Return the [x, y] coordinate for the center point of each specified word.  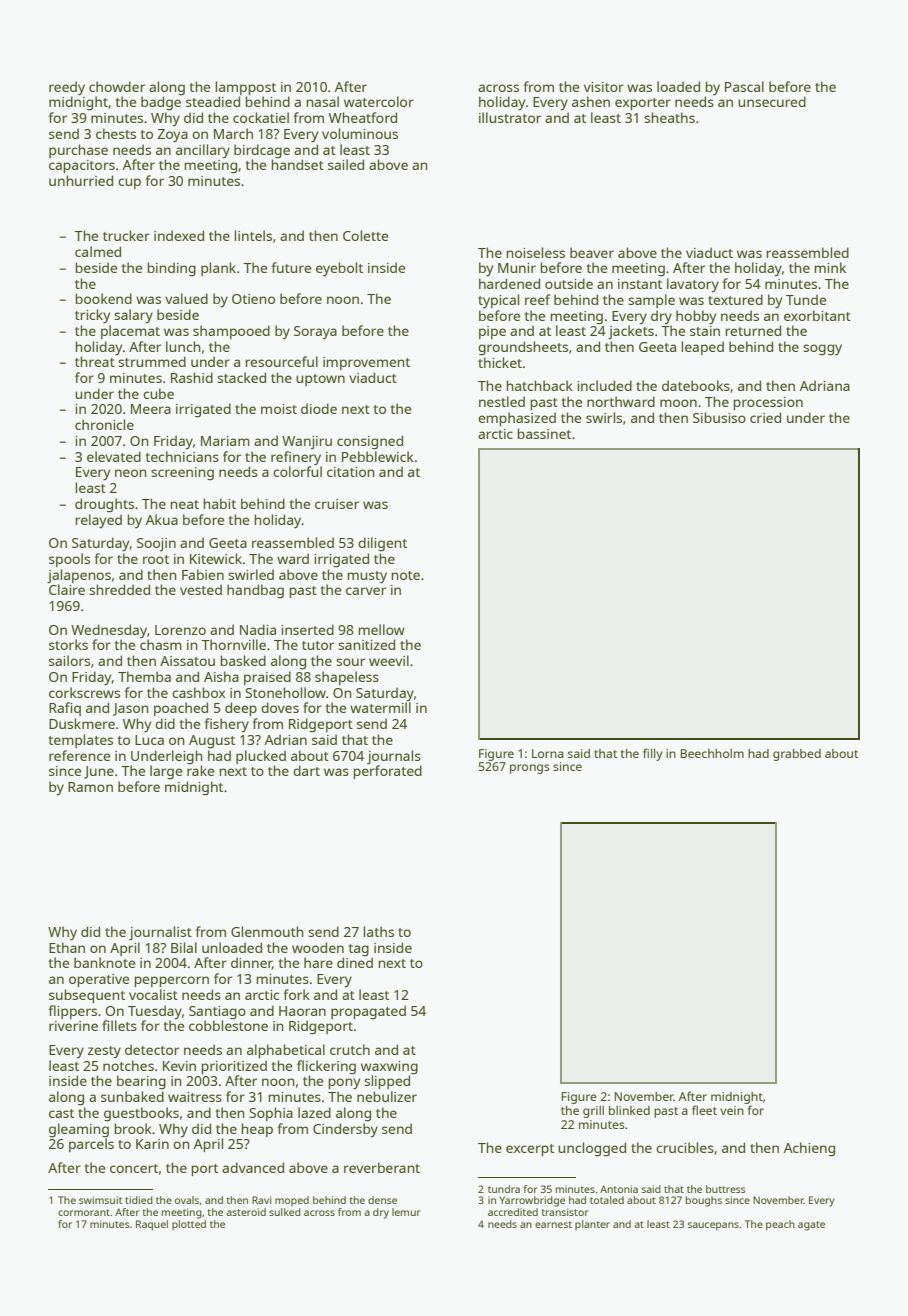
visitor [604, 87]
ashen [591, 101]
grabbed [797, 755]
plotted [189, 1225]
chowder [117, 86]
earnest [553, 1224]
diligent [382, 544]
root [156, 559]
